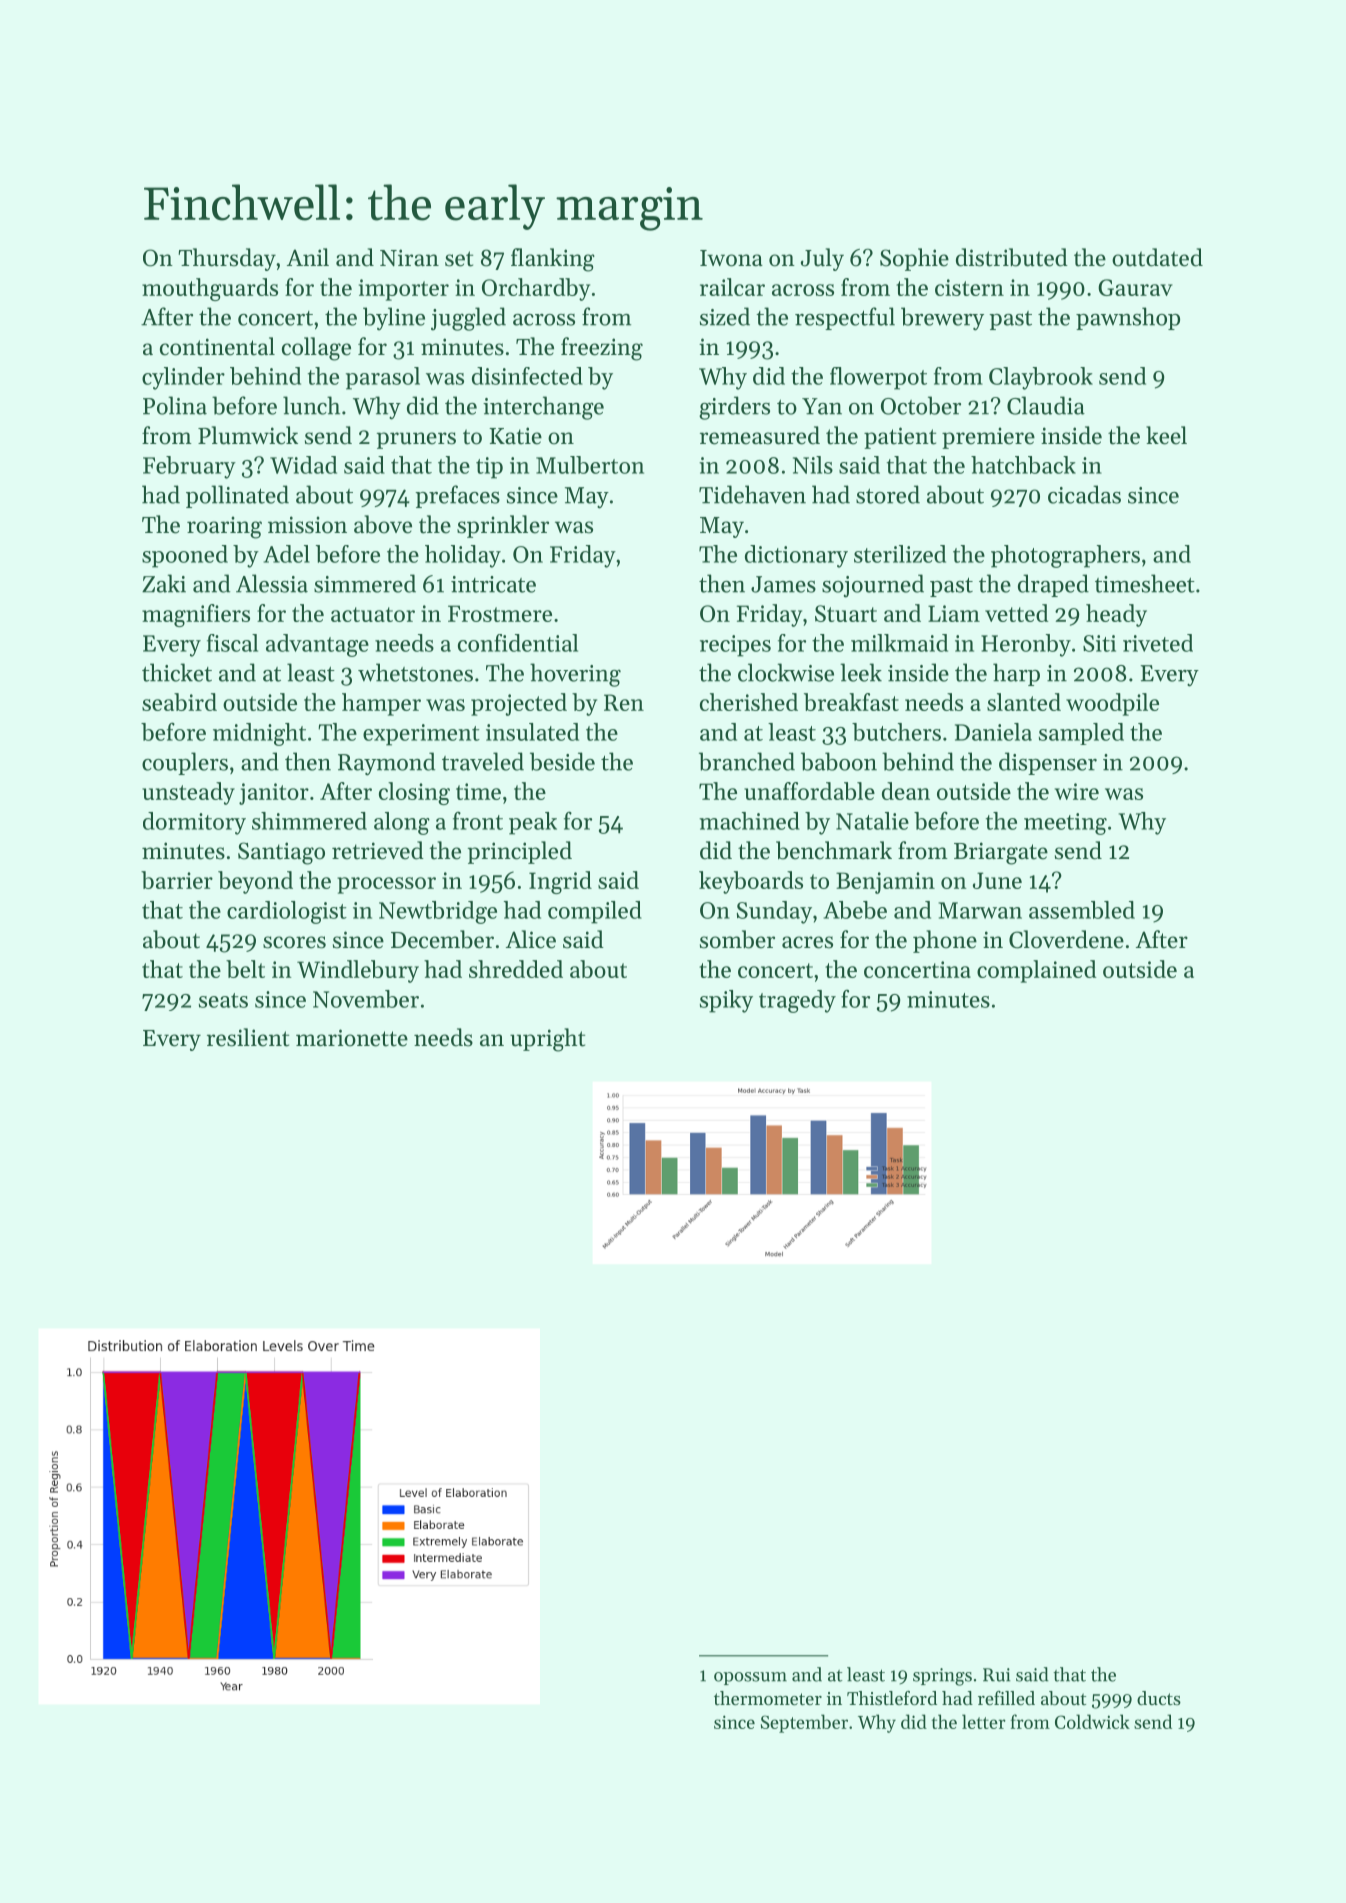  I want to click on spiky, so click(726, 1001).
